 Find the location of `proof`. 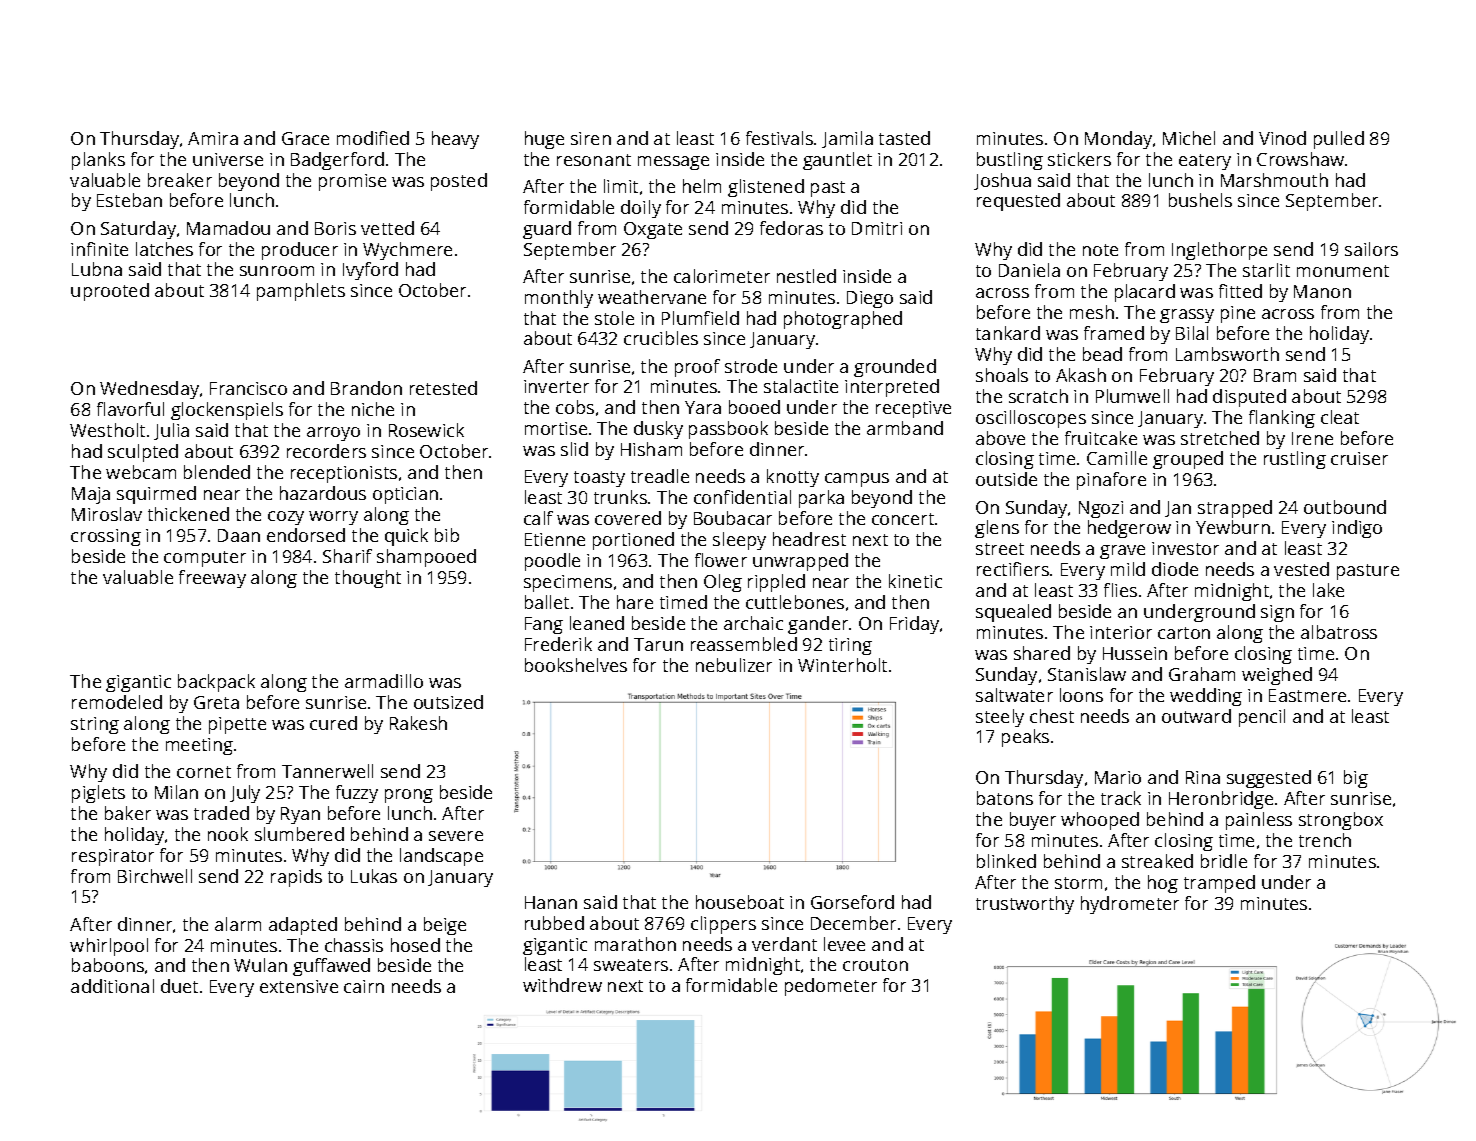

proof is located at coordinates (697, 368).
